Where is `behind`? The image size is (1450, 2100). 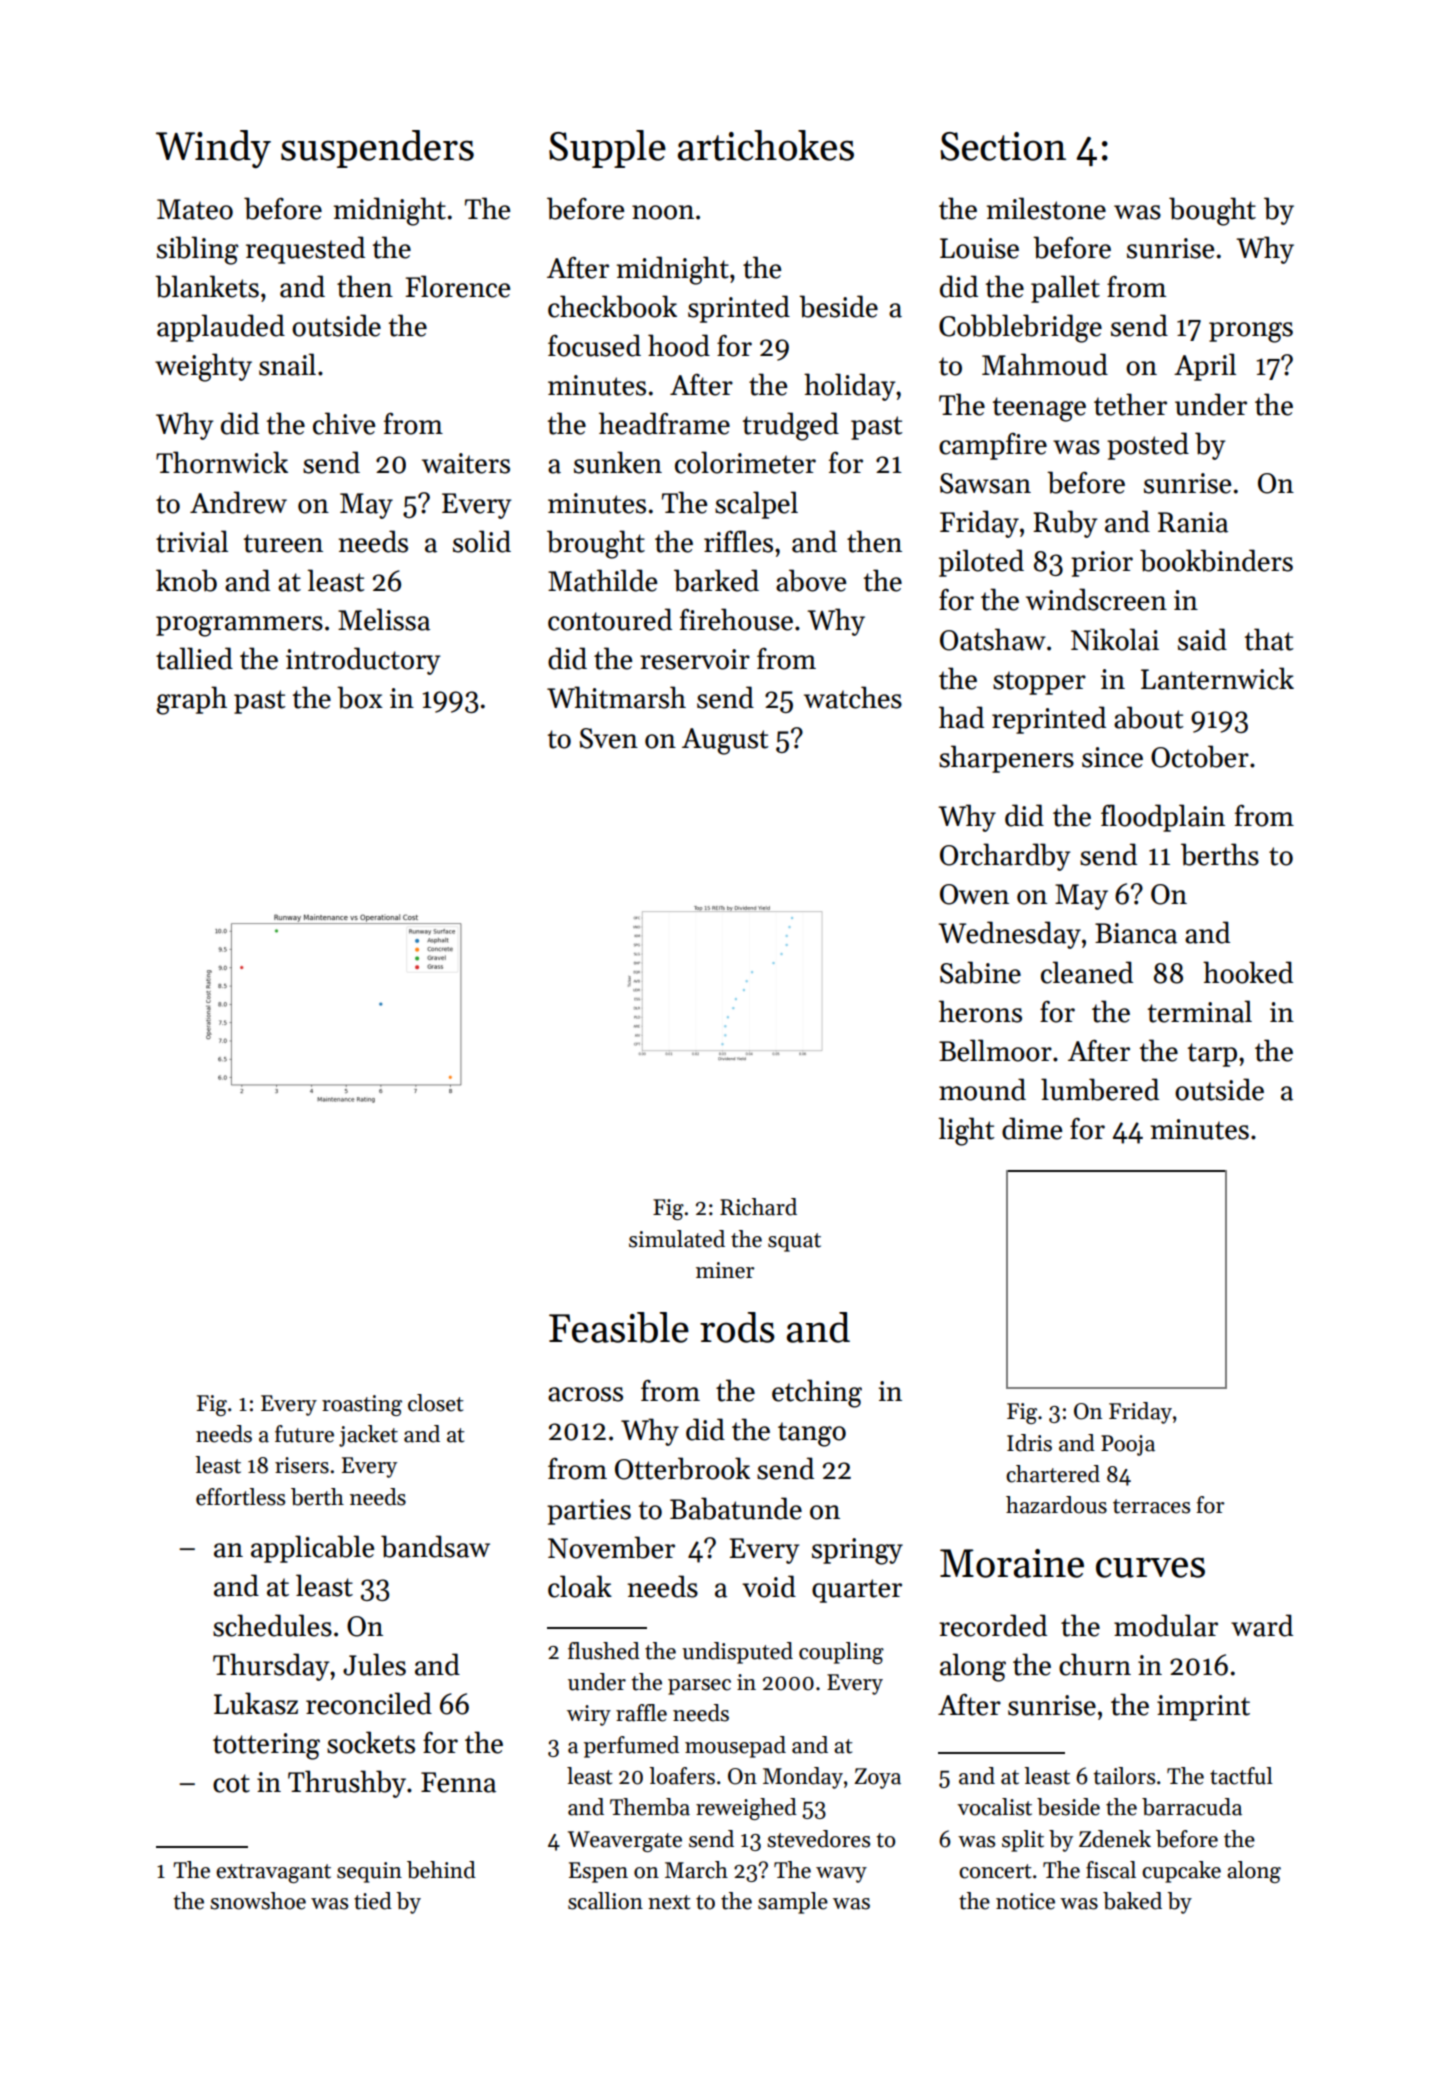 behind is located at coordinates (441, 1870).
